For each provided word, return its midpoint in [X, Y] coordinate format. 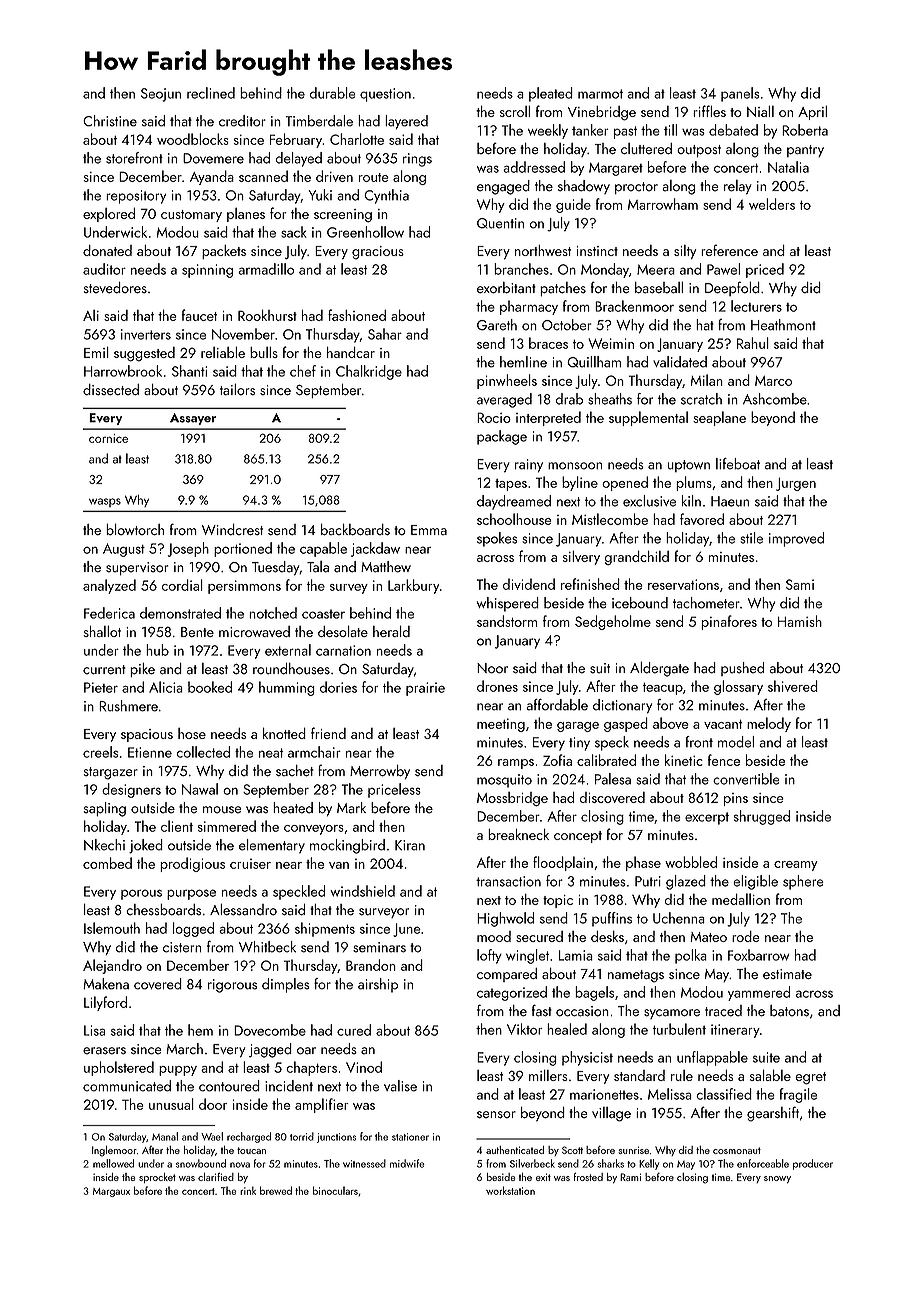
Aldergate [659, 669]
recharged [249, 1137]
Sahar [385, 334]
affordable [557, 705]
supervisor [137, 569]
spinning [207, 271]
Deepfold [732, 288]
